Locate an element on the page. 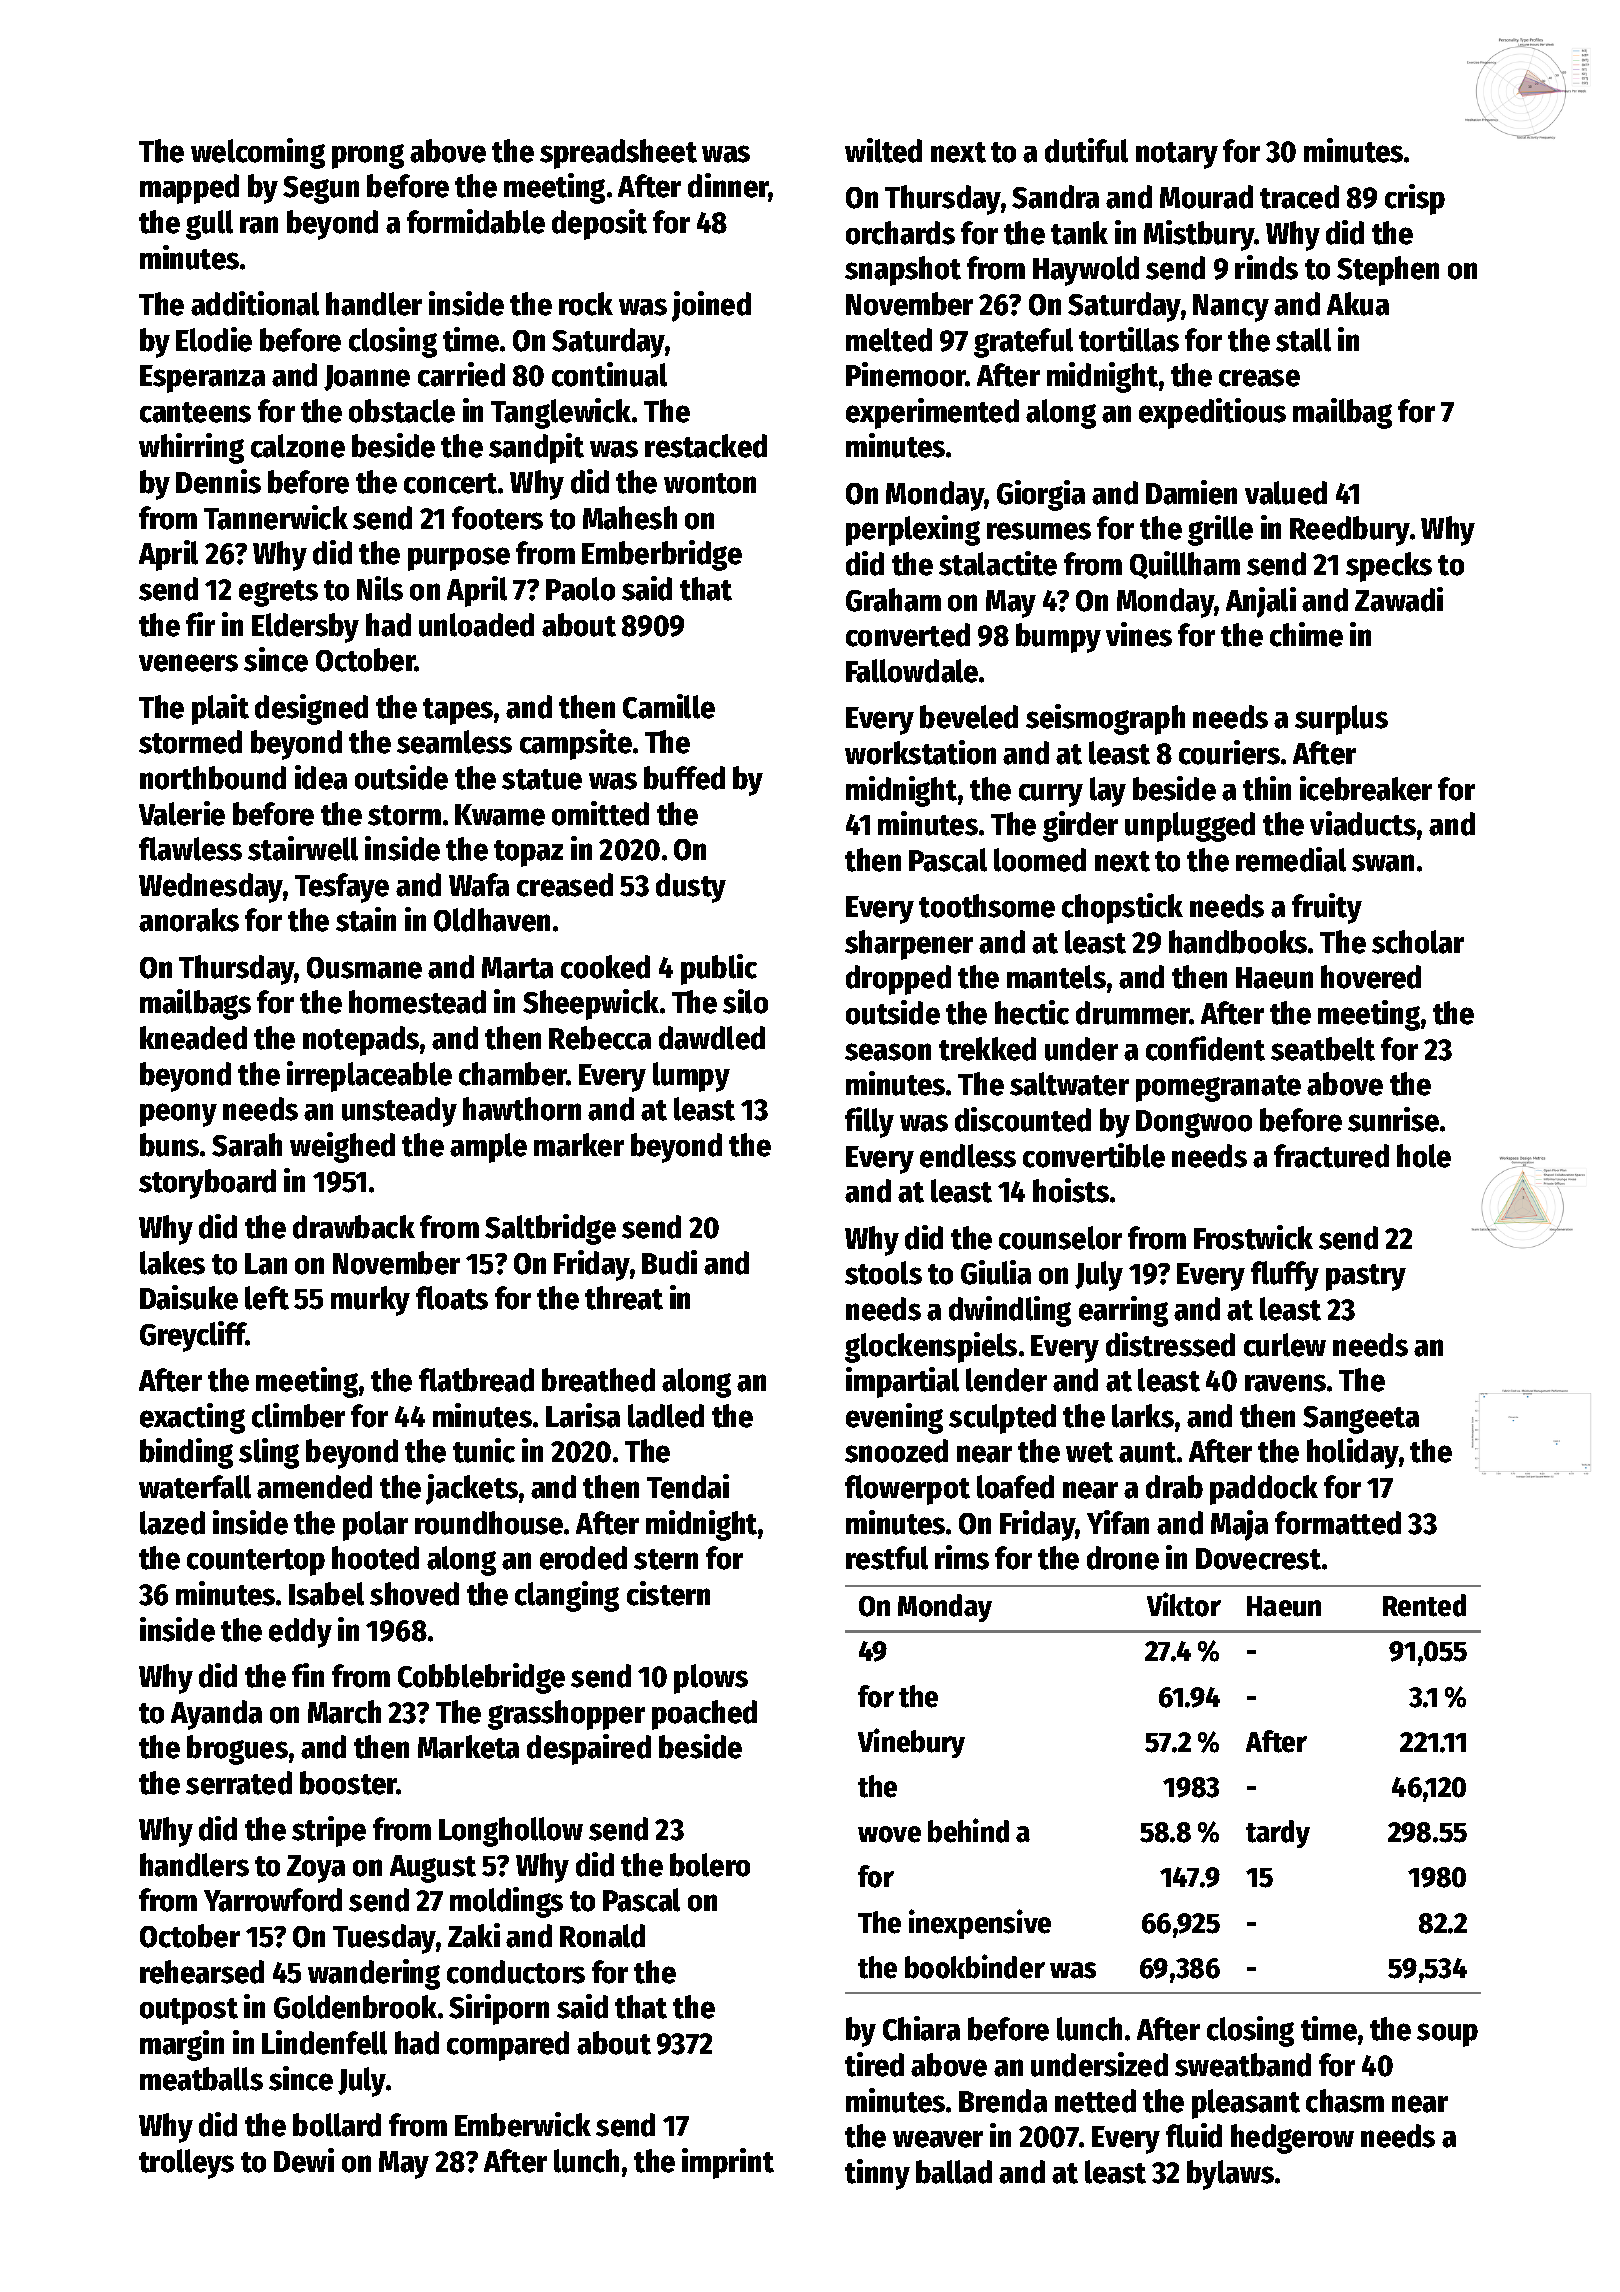 This document has height=2292, width=1620. Budi is located at coordinates (669, 1262).
